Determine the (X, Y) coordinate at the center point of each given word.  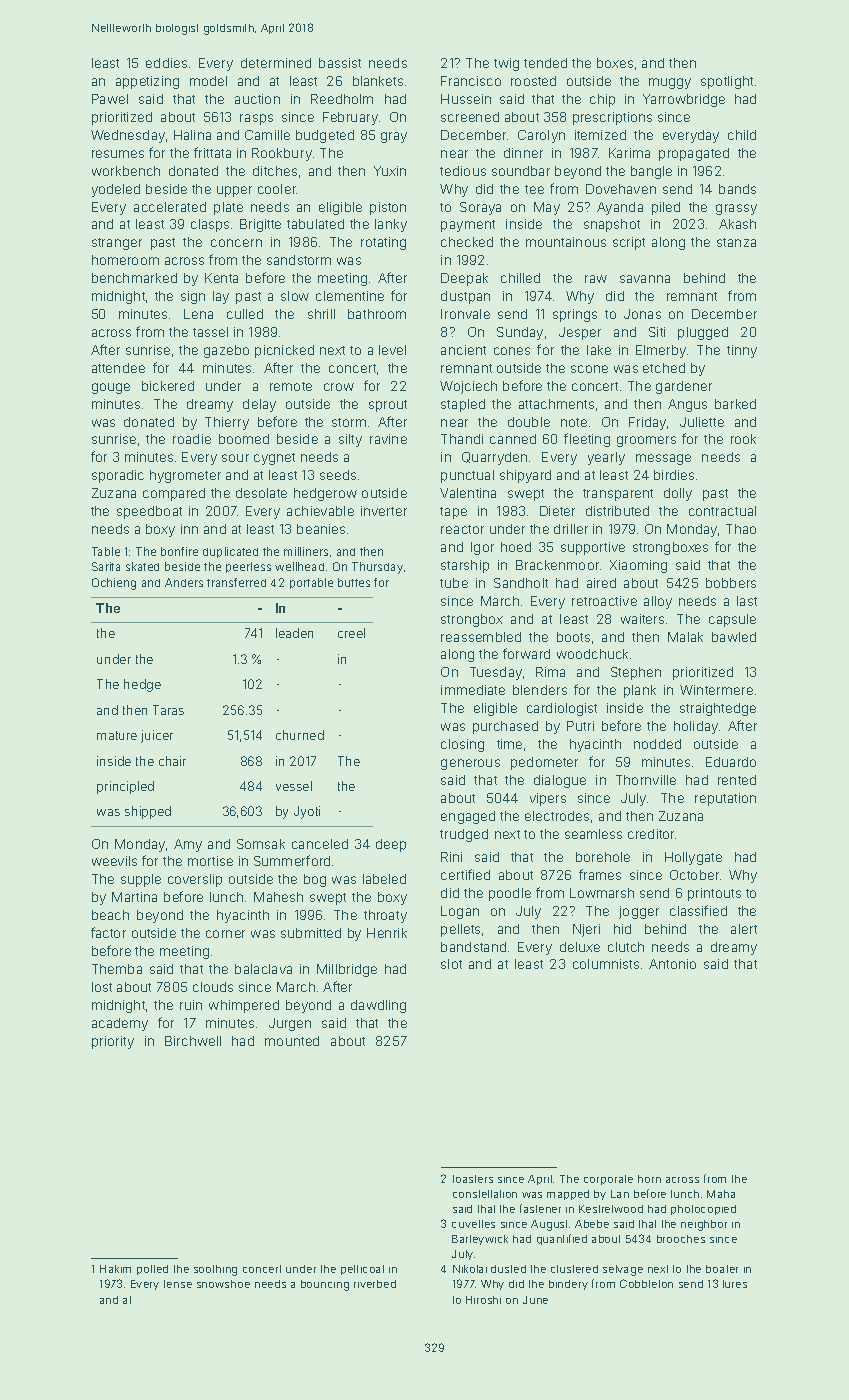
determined (276, 63)
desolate (261, 493)
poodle (510, 894)
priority (113, 1042)
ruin (191, 1005)
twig (506, 64)
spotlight (727, 82)
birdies (674, 475)
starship (465, 566)
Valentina (468, 493)
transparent (618, 495)
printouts (714, 894)
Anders (184, 582)
